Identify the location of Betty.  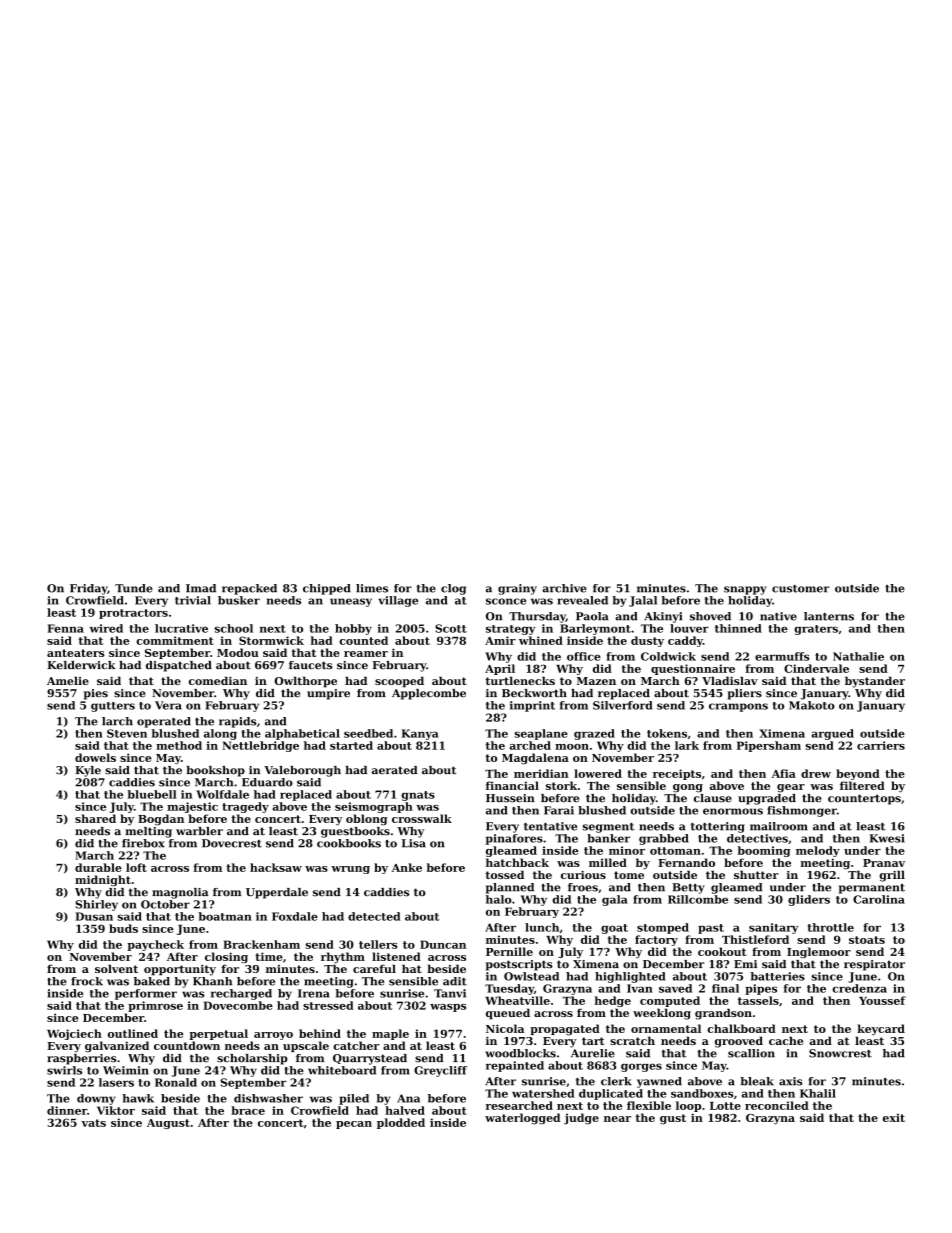
(688, 888).
